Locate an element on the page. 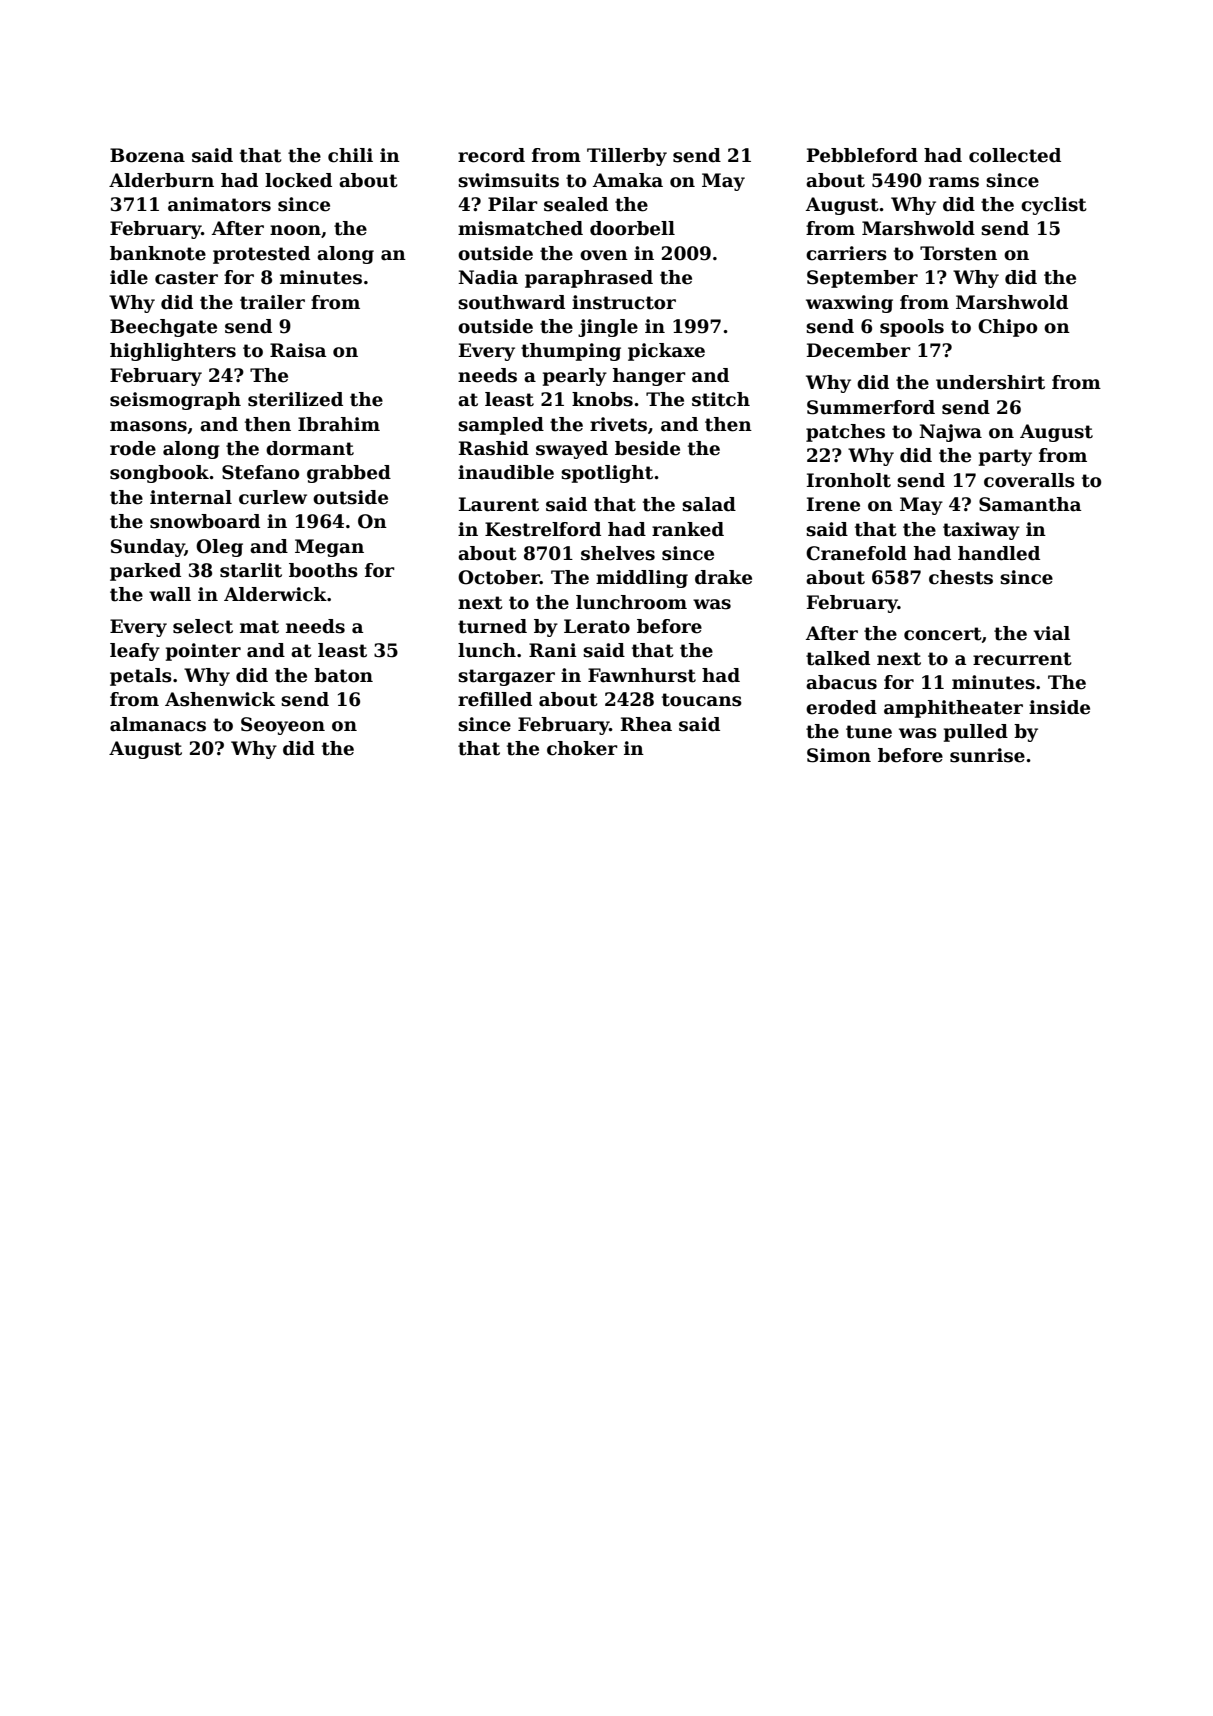 The width and height of the image is (1213, 1716). Irene is located at coordinates (833, 504).
